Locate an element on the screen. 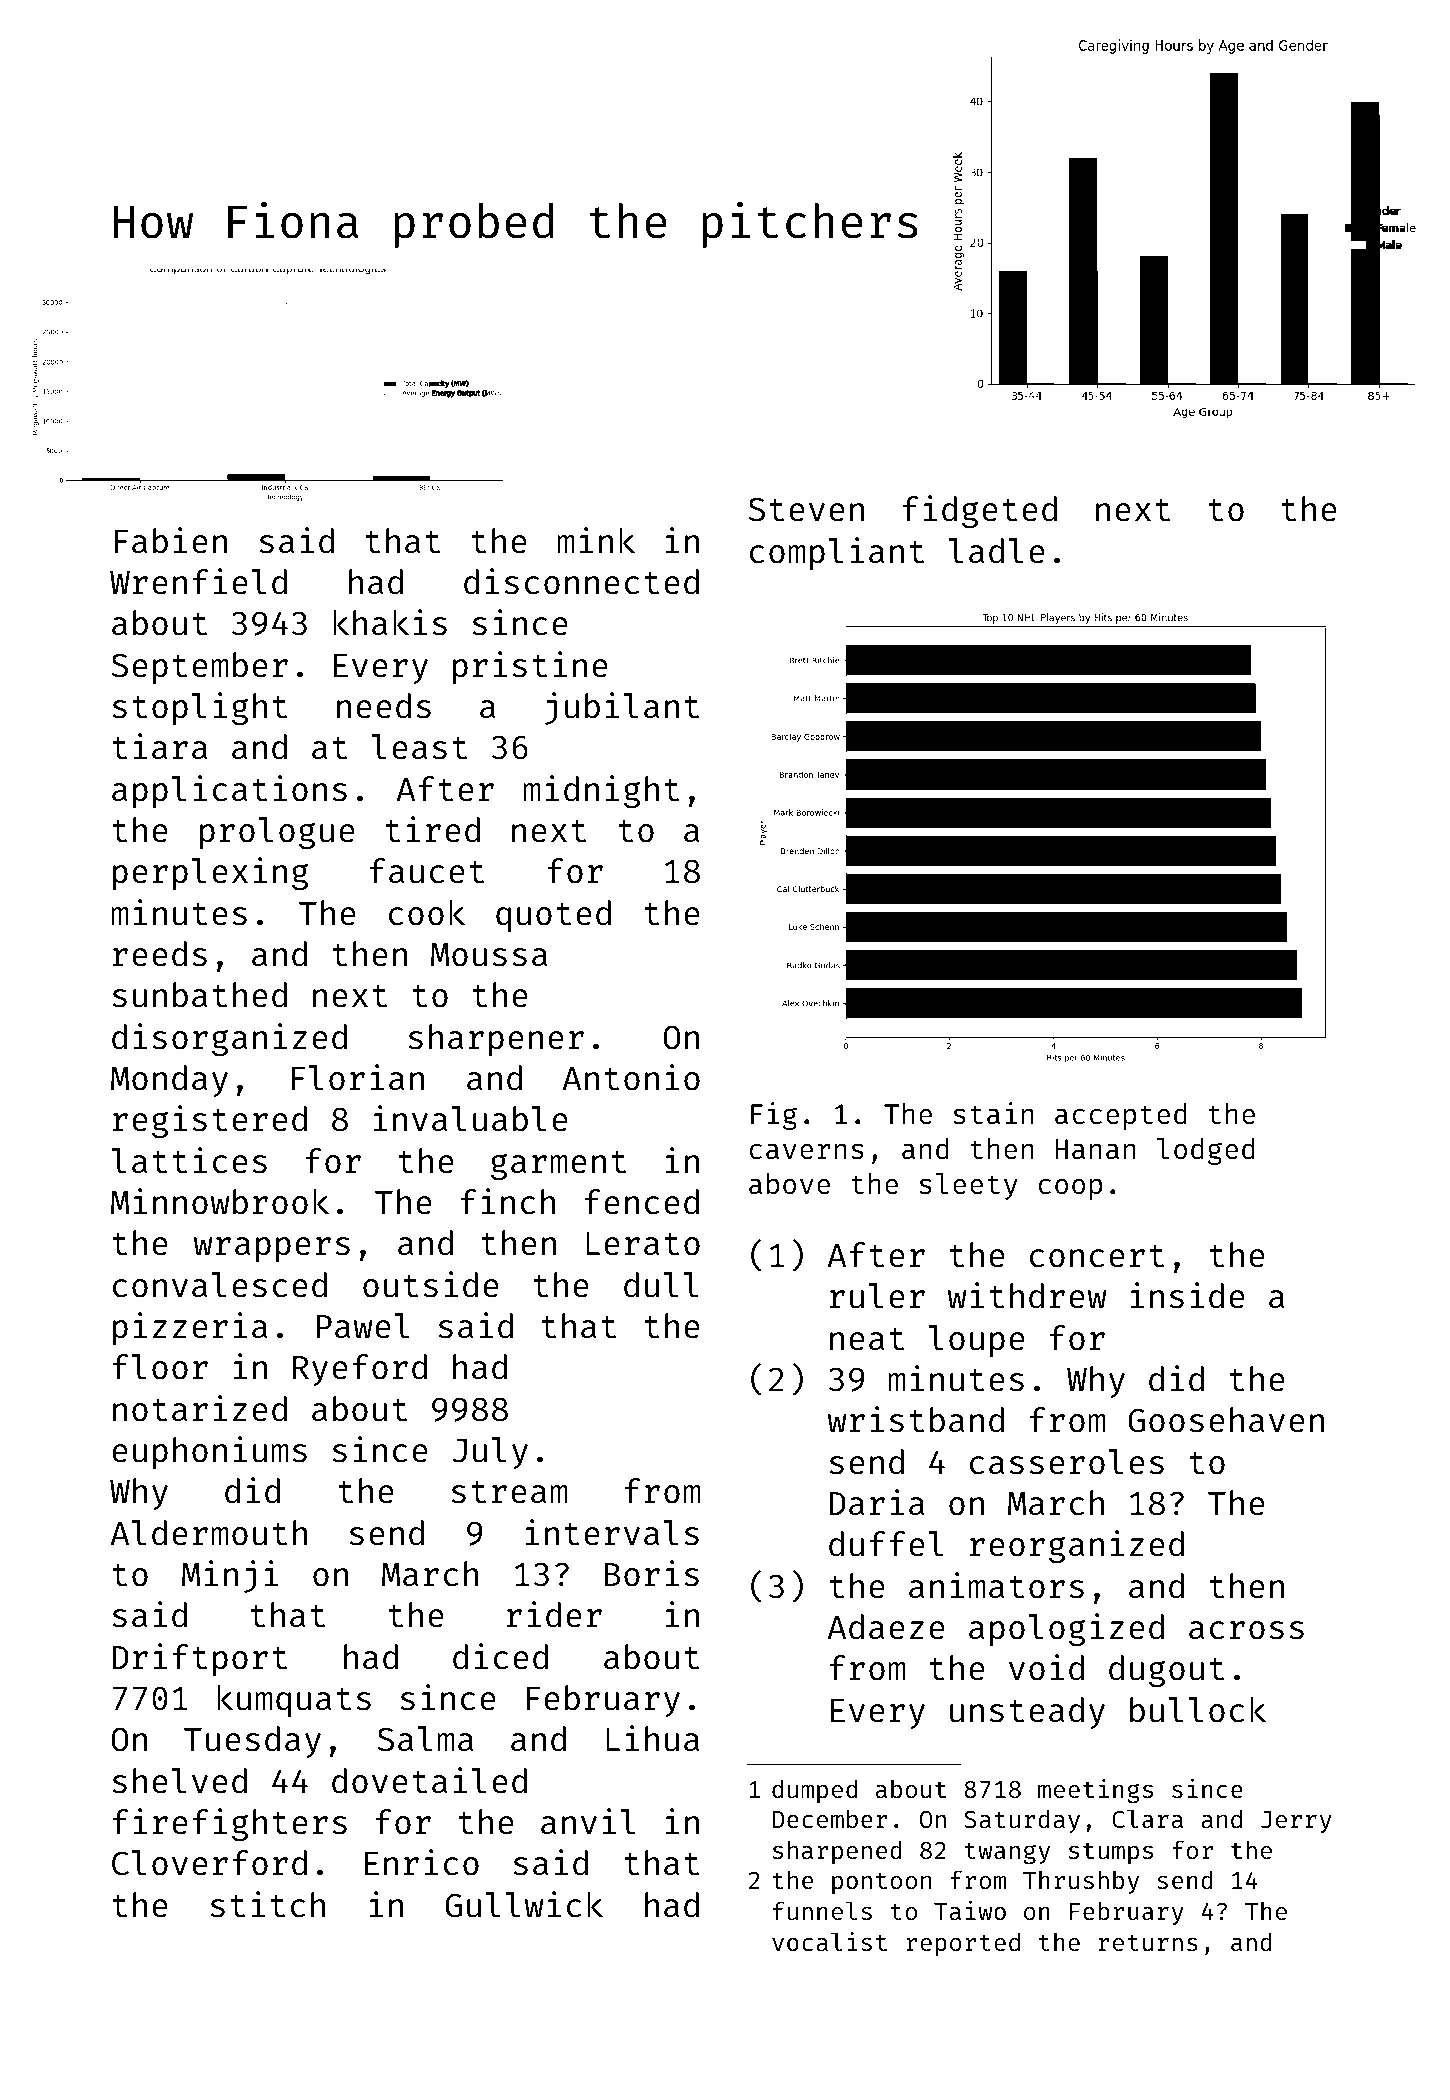  dull is located at coordinates (661, 1285).
